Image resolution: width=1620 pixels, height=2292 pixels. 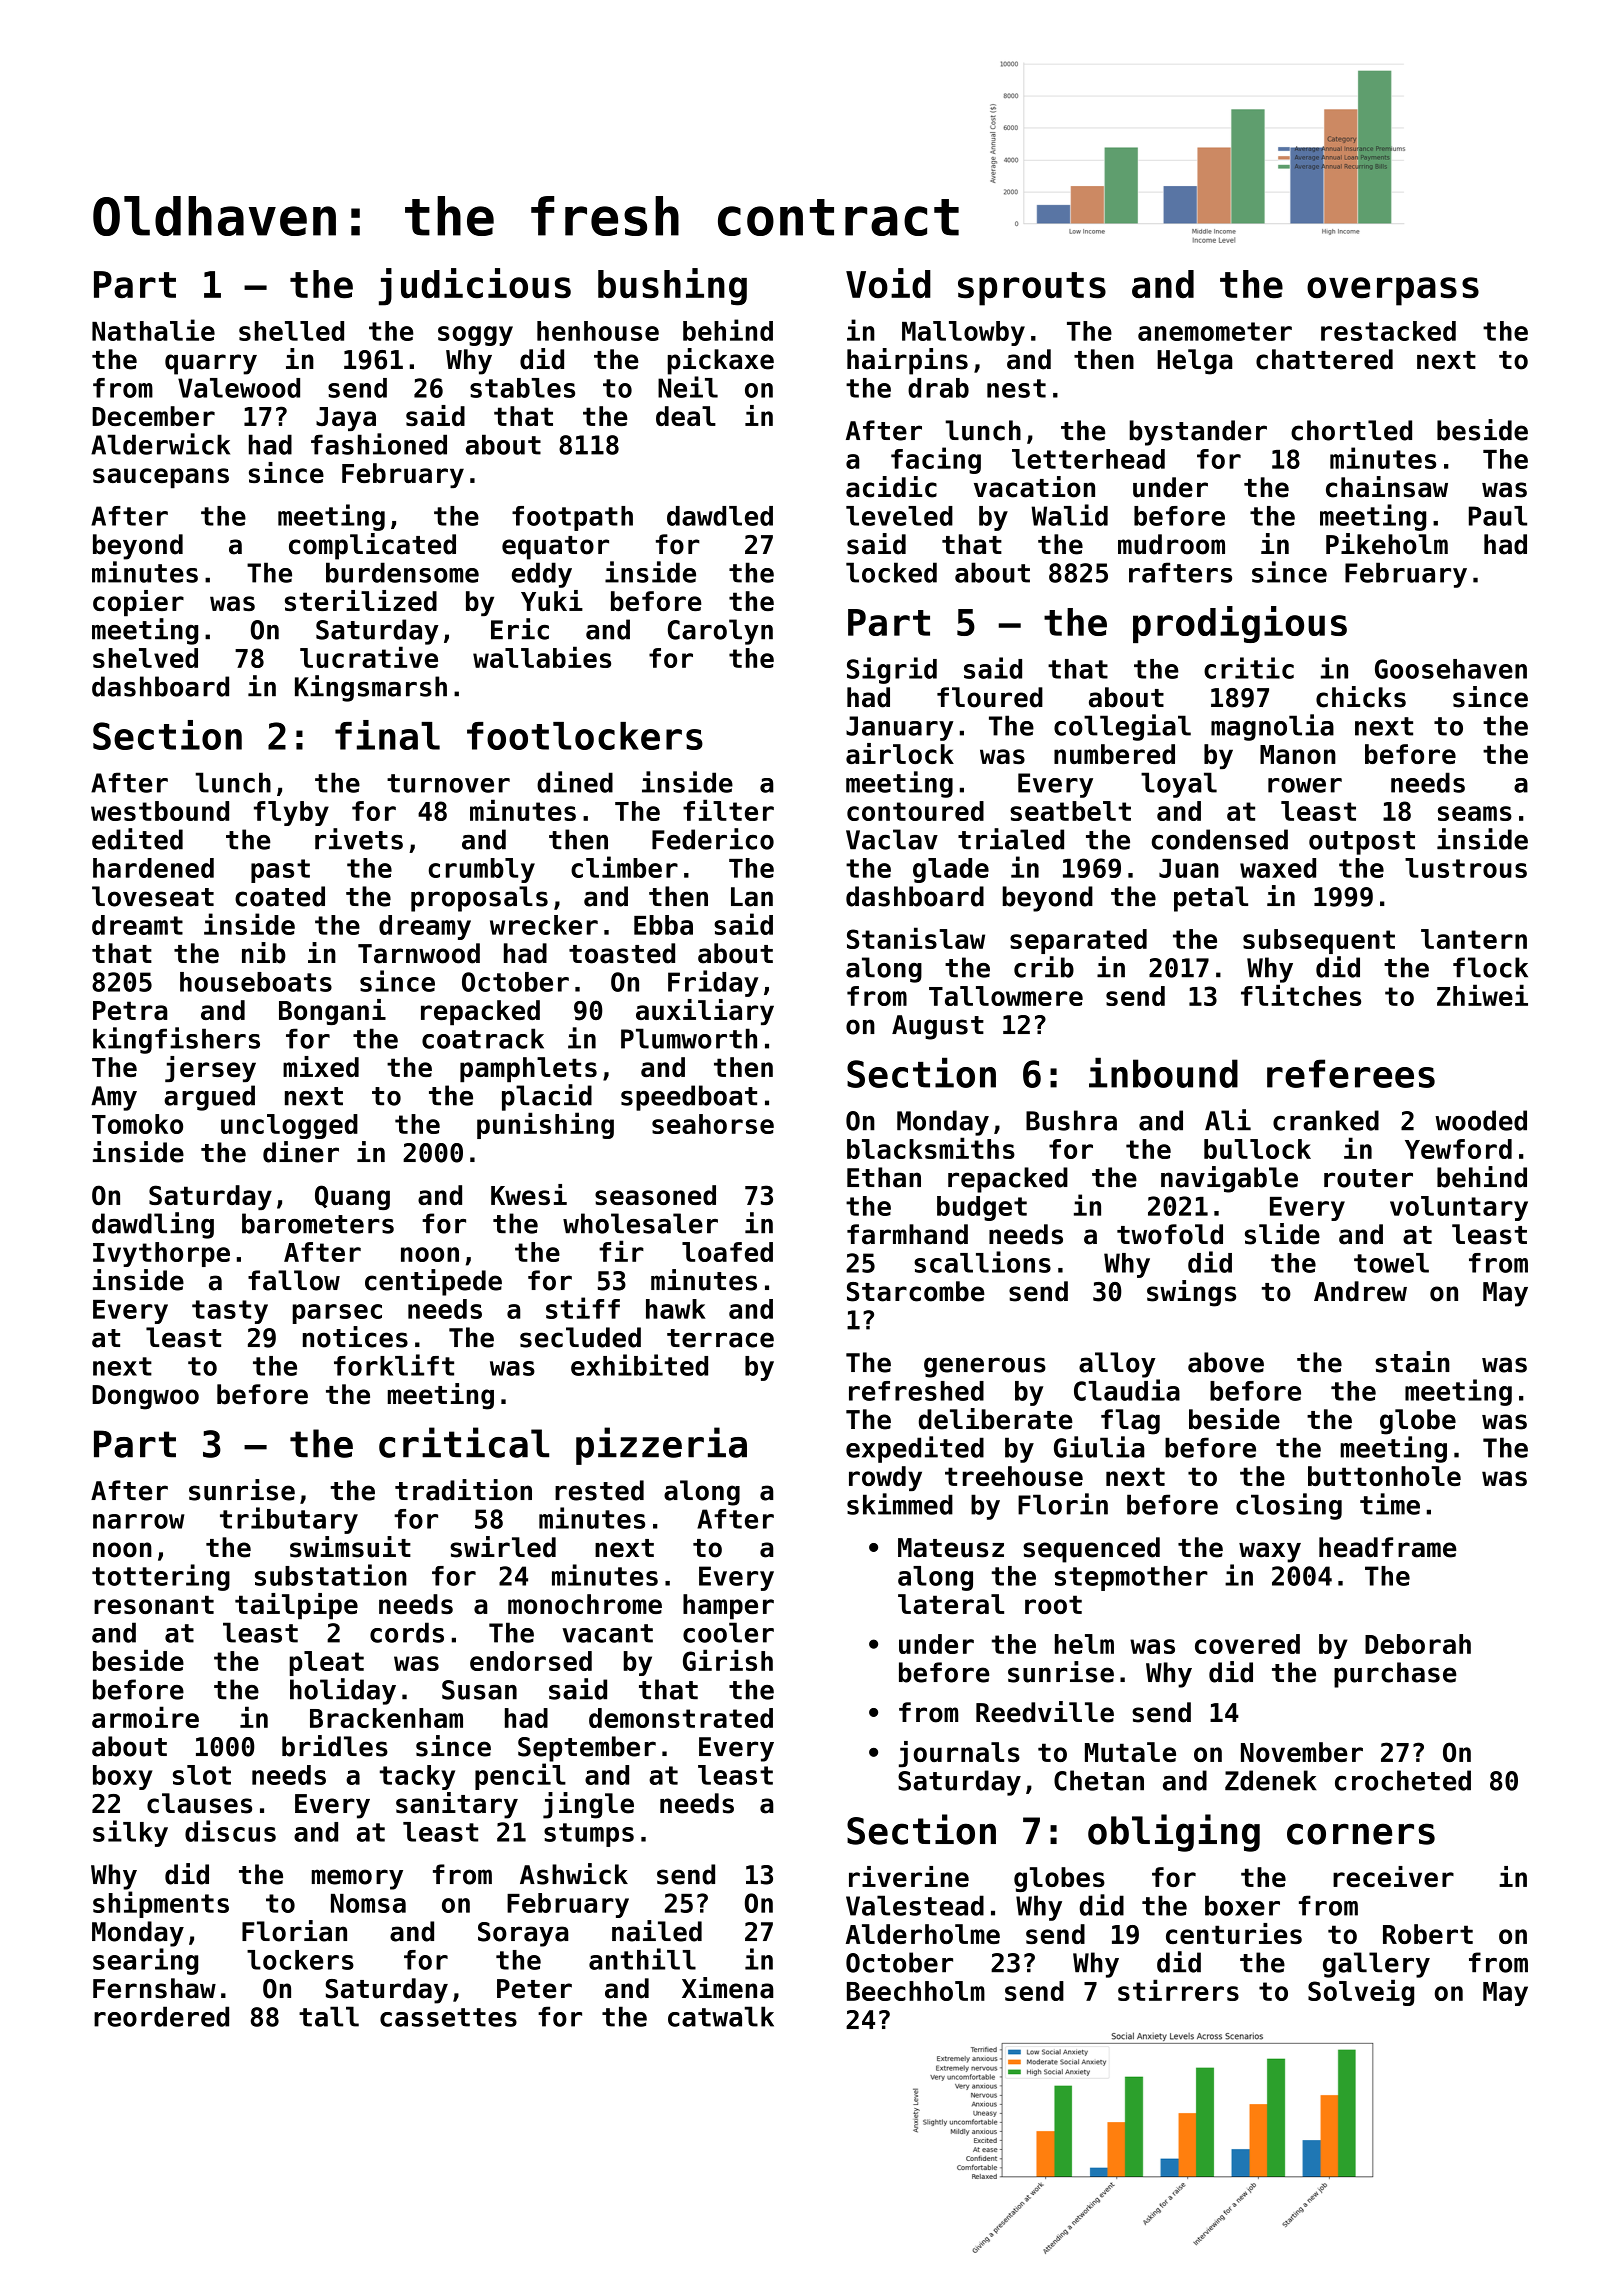 I want to click on seams, so click(x=1475, y=813).
